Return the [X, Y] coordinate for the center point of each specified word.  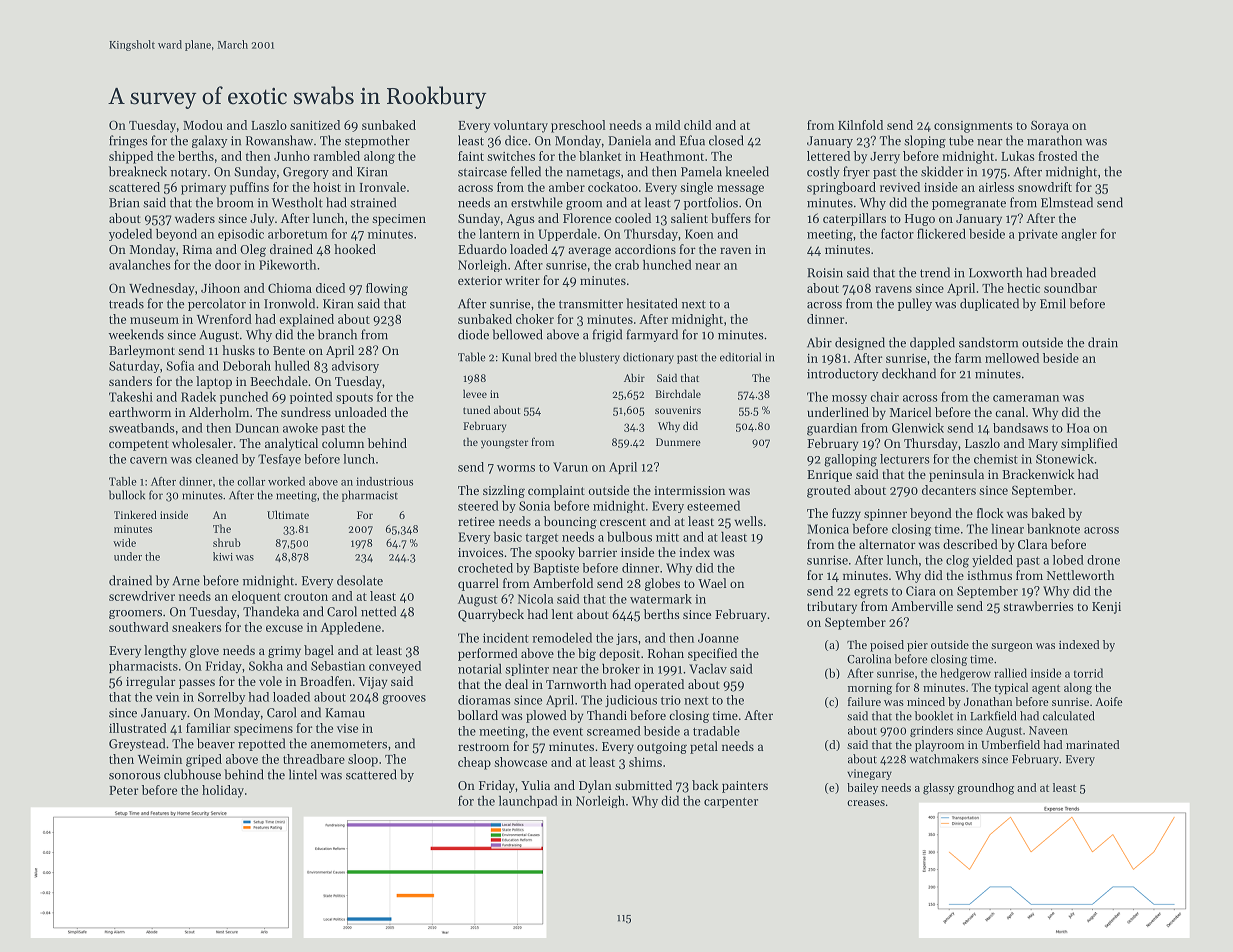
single [696, 188]
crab [627, 265]
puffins [249, 188]
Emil [1053, 303]
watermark [661, 599]
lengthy [165, 651]
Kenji [1106, 608]
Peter [123, 790]
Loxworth [995, 272]
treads [126, 303]
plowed [546, 716]
